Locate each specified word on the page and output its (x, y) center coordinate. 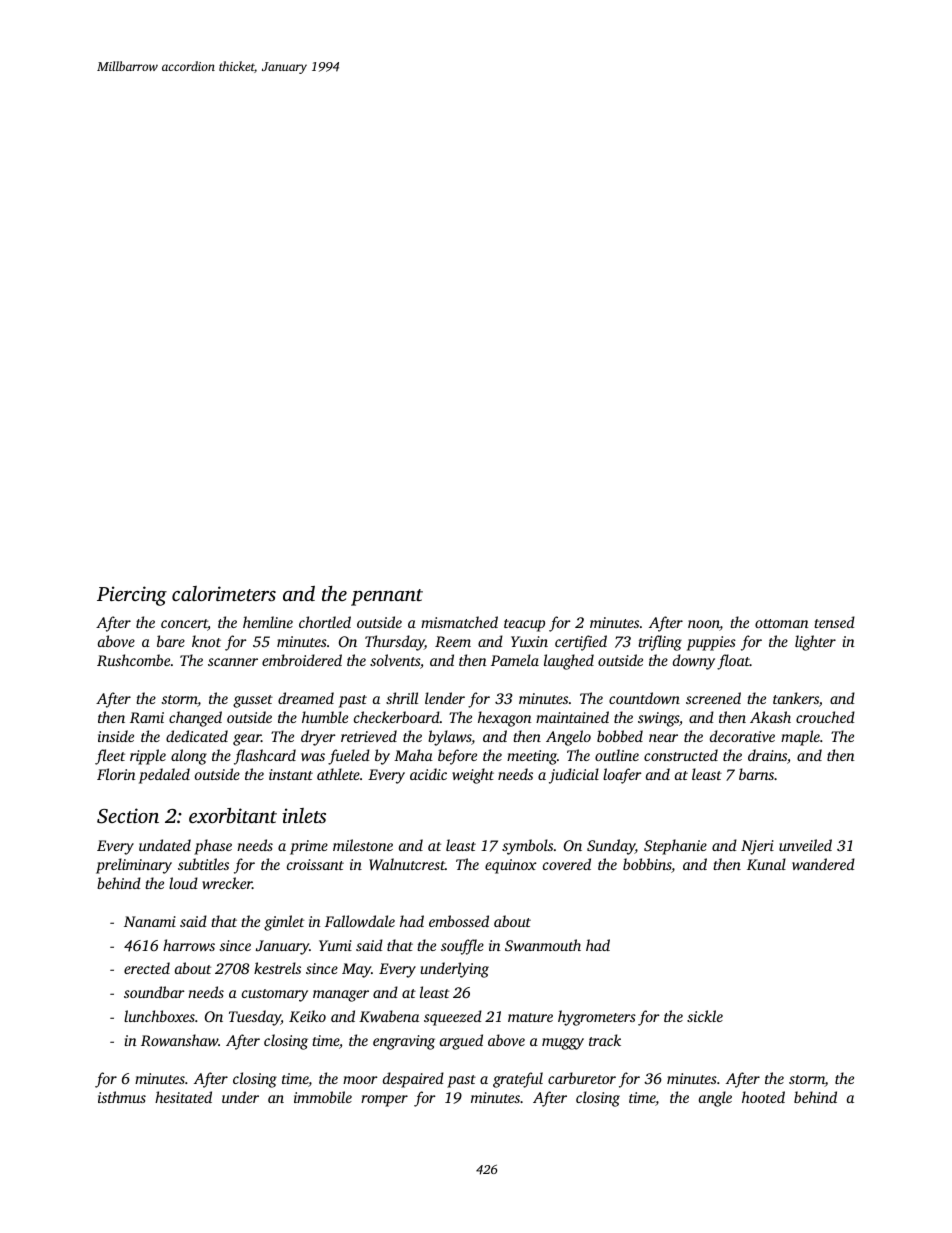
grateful (518, 1080)
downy (694, 662)
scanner (233, 662)
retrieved (369, 736)
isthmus (122, 1097)
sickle (705, 1016)
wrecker (227, 883)
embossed (459, 921)
